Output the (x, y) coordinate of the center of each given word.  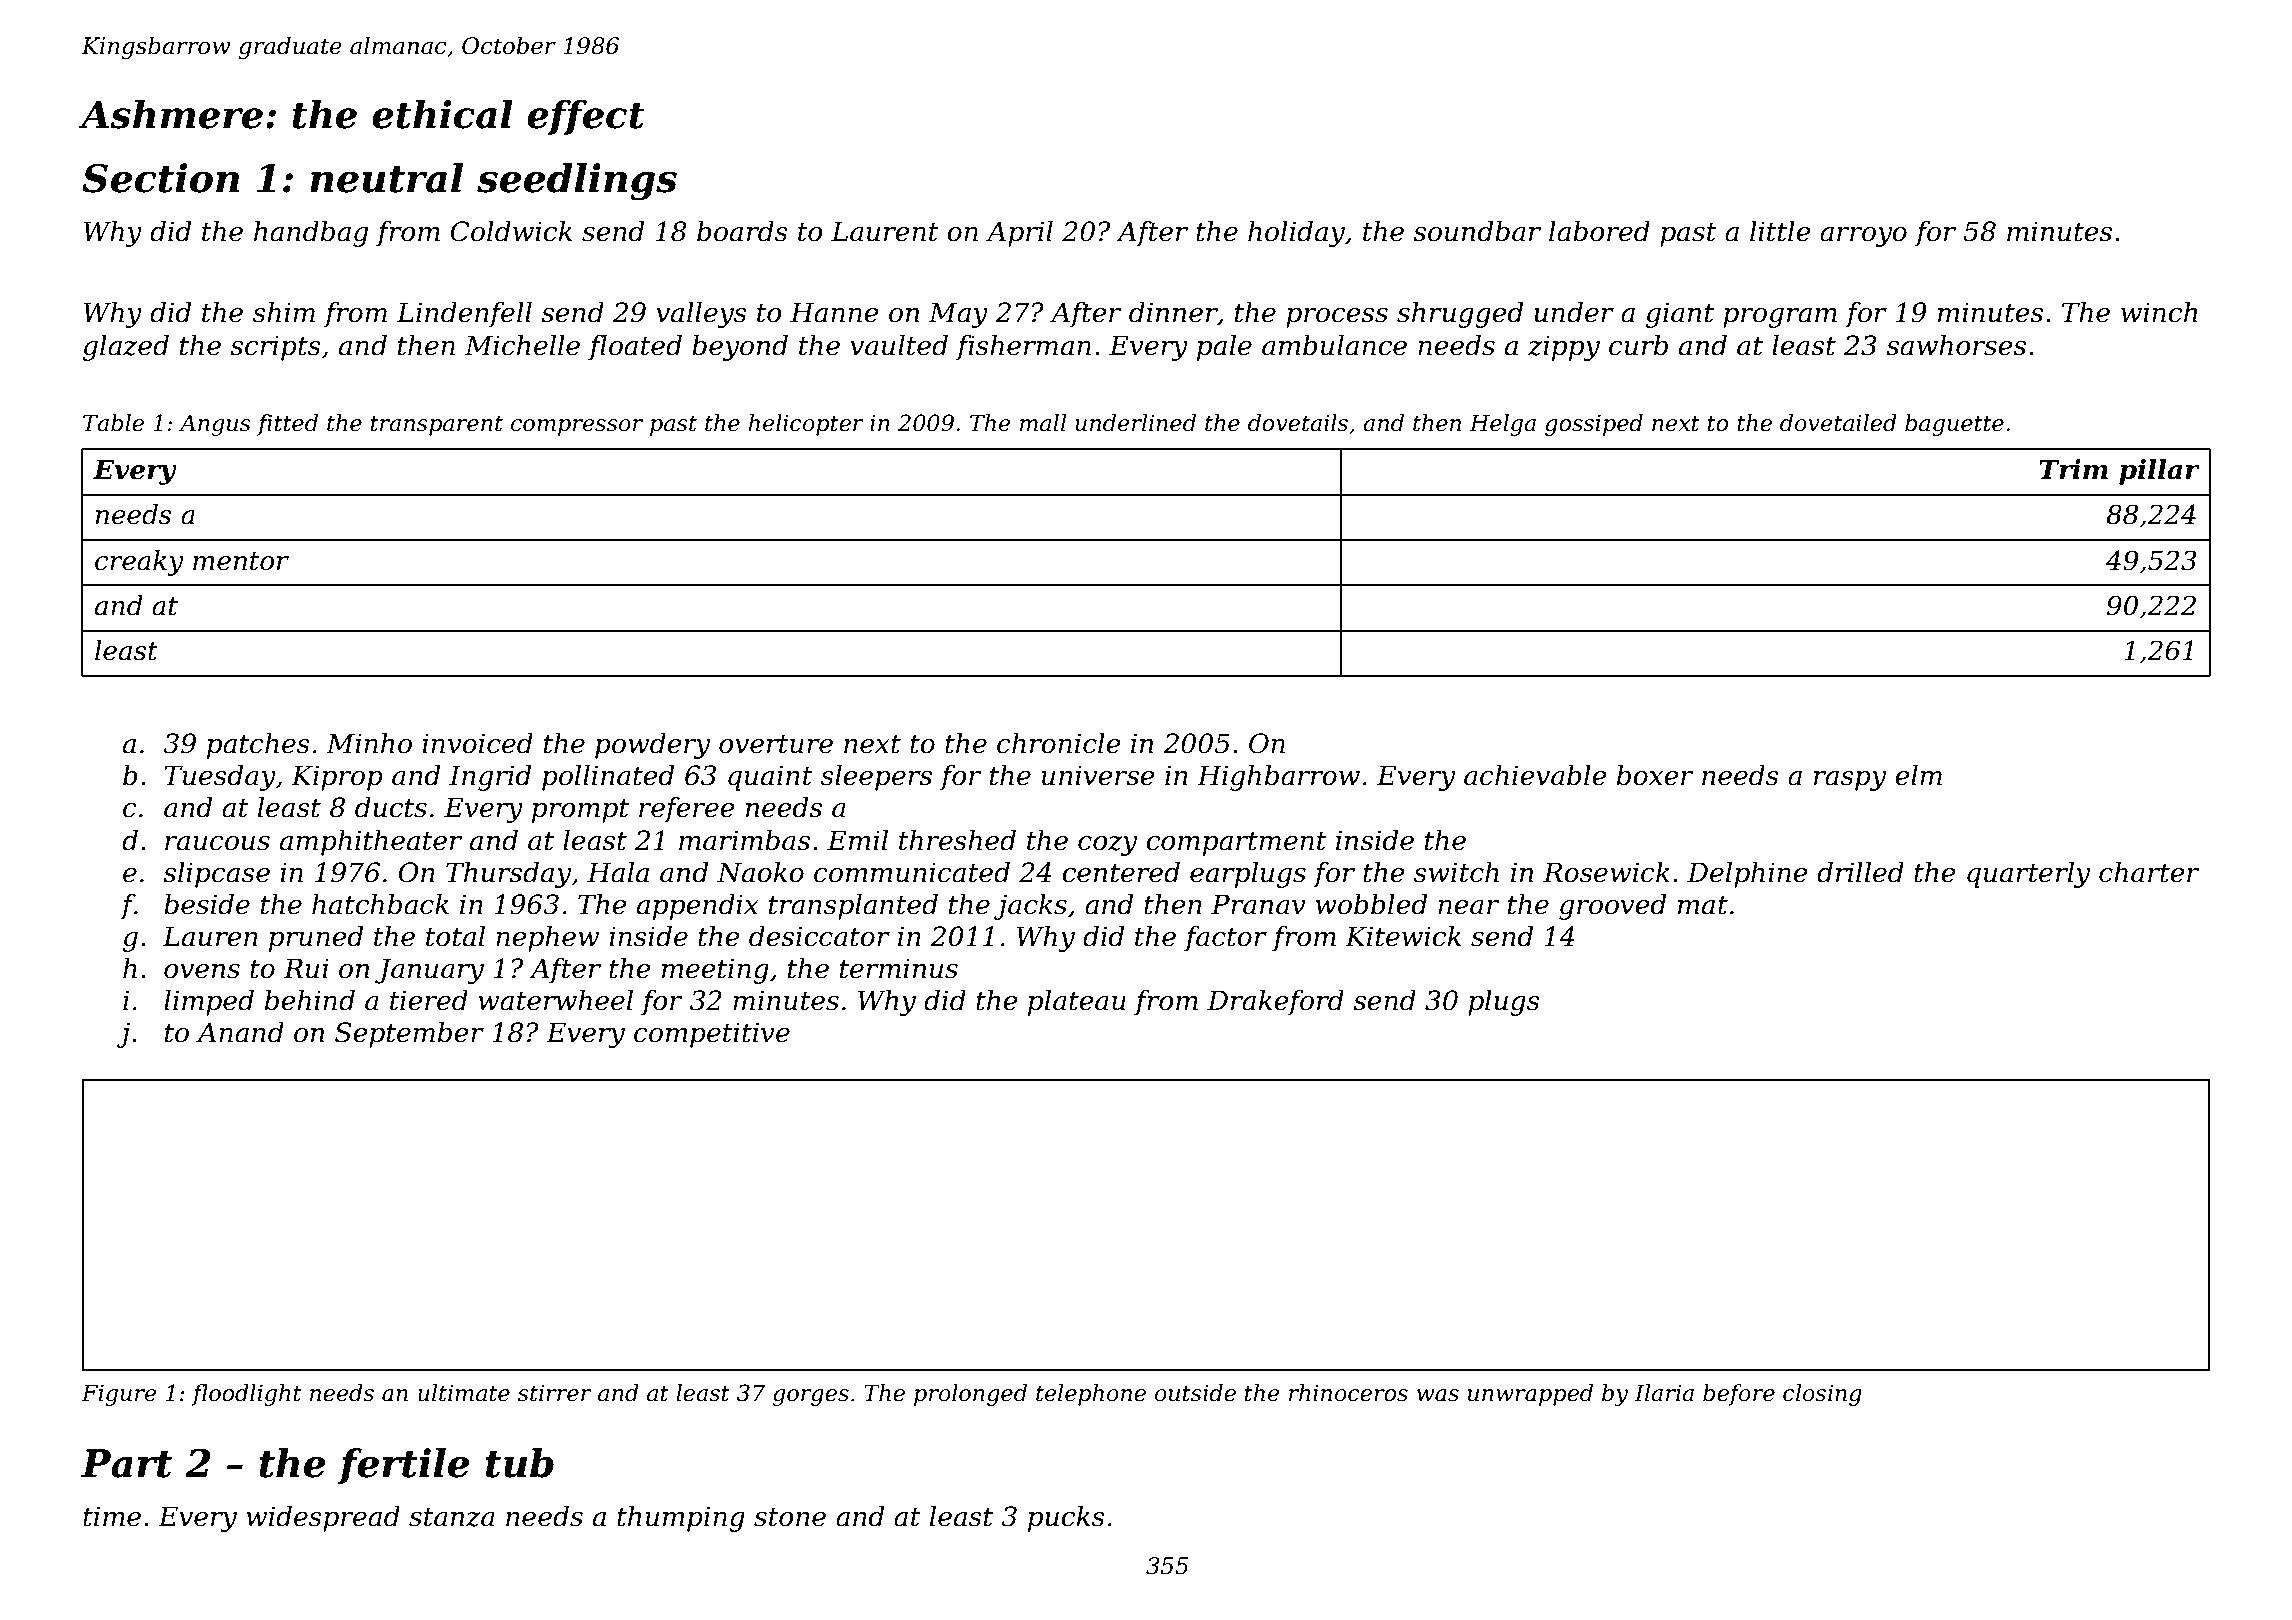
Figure (119, 1395)
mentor (241, 561)
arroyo (1863, 237)
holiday (1296, 234)
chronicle (1059, 743)
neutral (386, 178)
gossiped (1594, 425)
